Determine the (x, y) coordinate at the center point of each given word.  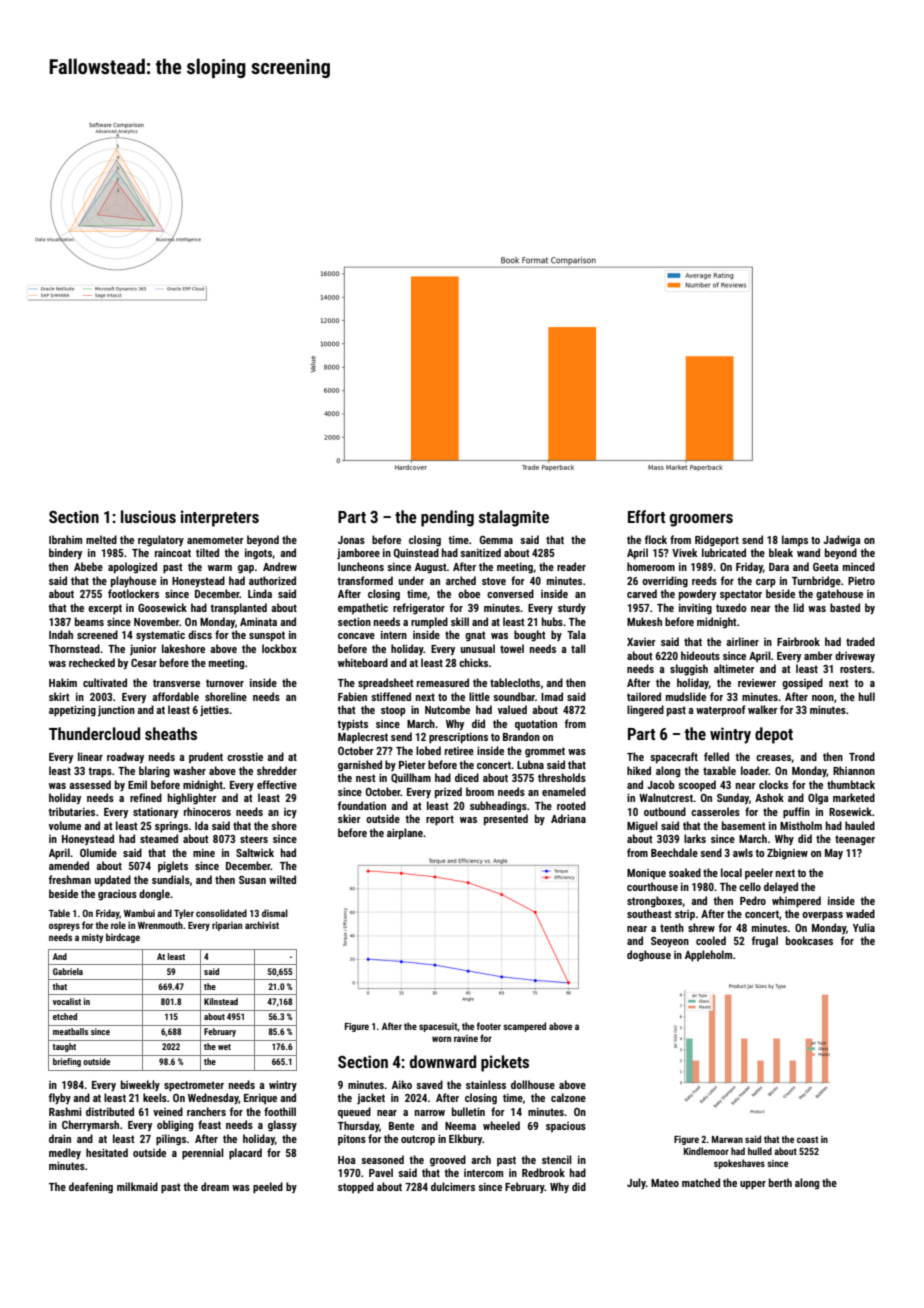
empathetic (363, 608)
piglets (173, 867)
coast (807, 1139)
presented (506, 820)
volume (65, 825)
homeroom (651, 566)
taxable (719, 770)
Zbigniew (787, 853)
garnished (360, 766)
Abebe (88, 566)
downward (443, 1061)
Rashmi (65, 1111)
